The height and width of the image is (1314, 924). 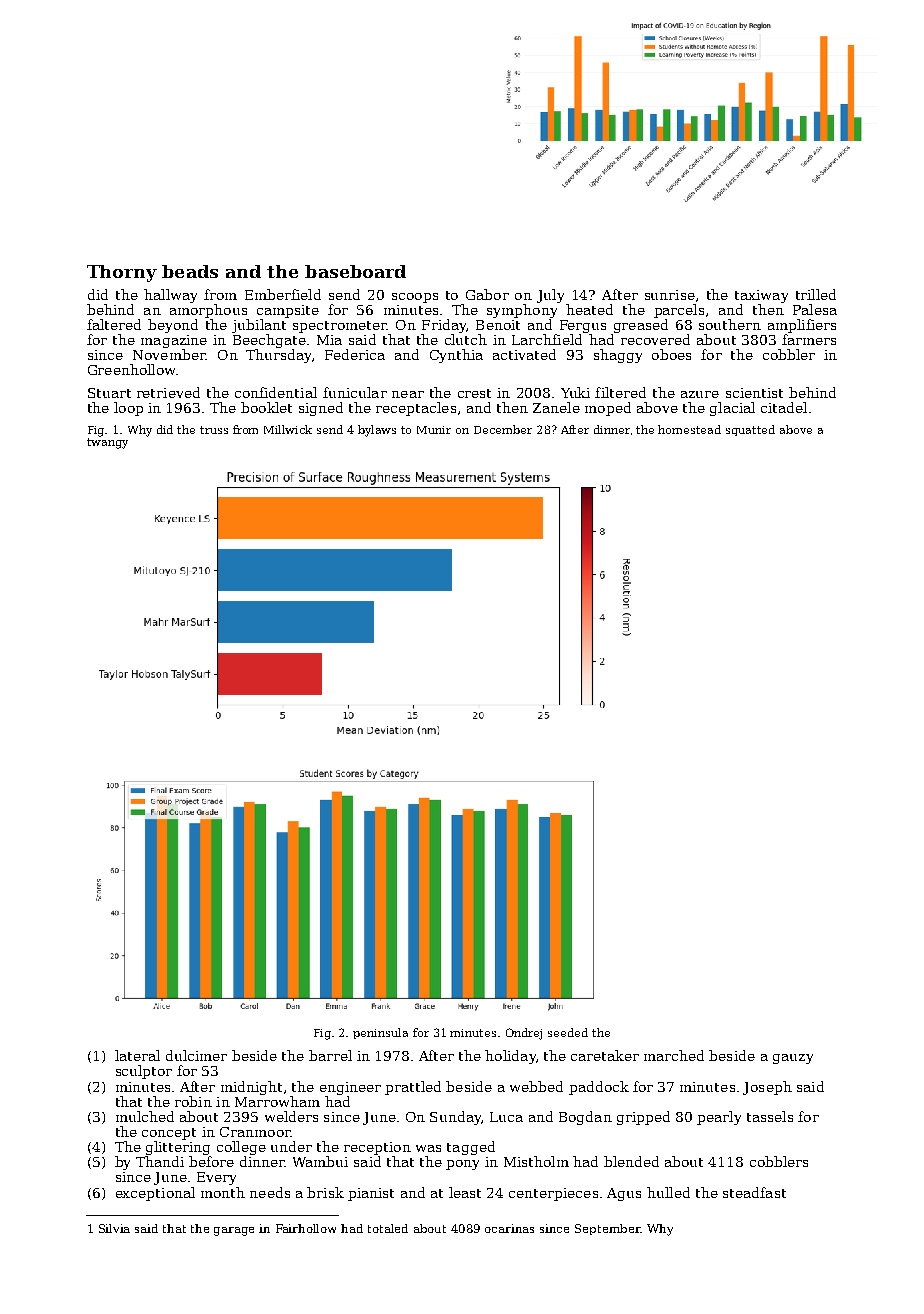 I want to click on Fairhollow, so click(x=306, y=1228).
